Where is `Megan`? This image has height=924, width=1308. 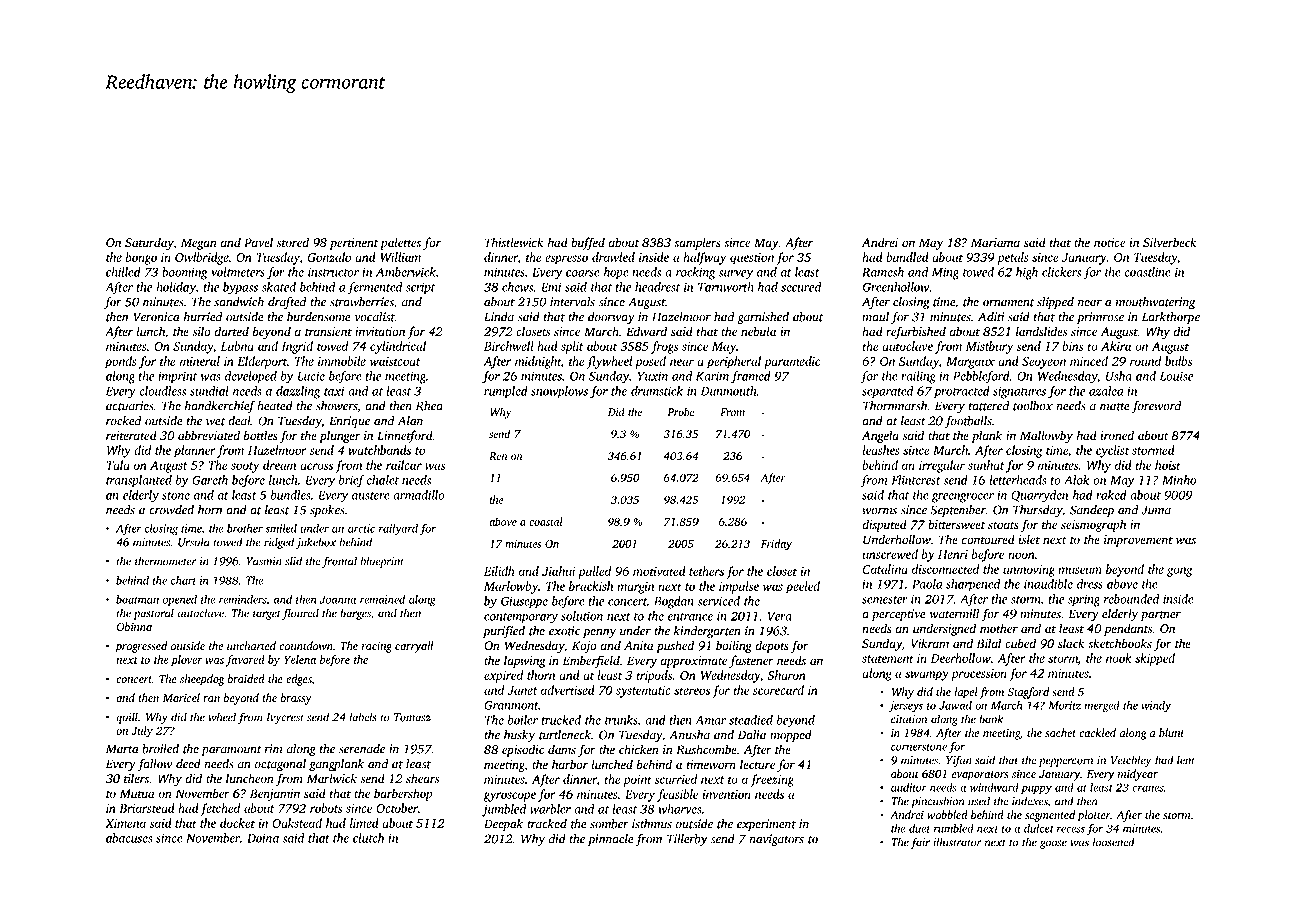 Megan is located at coordinates (199, 244).
